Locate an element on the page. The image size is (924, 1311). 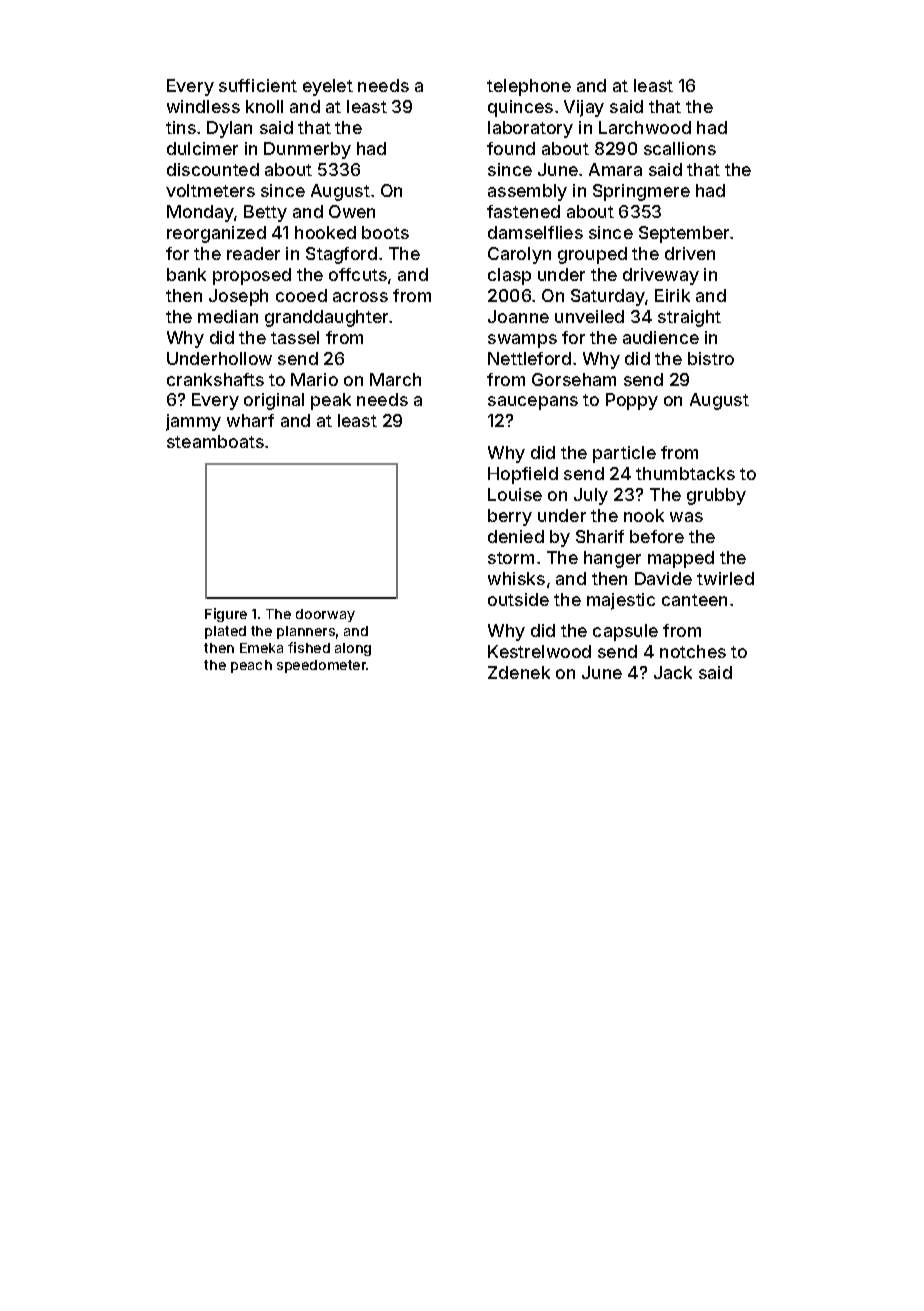
thumbtacks is located at coordinates (685, 473).
